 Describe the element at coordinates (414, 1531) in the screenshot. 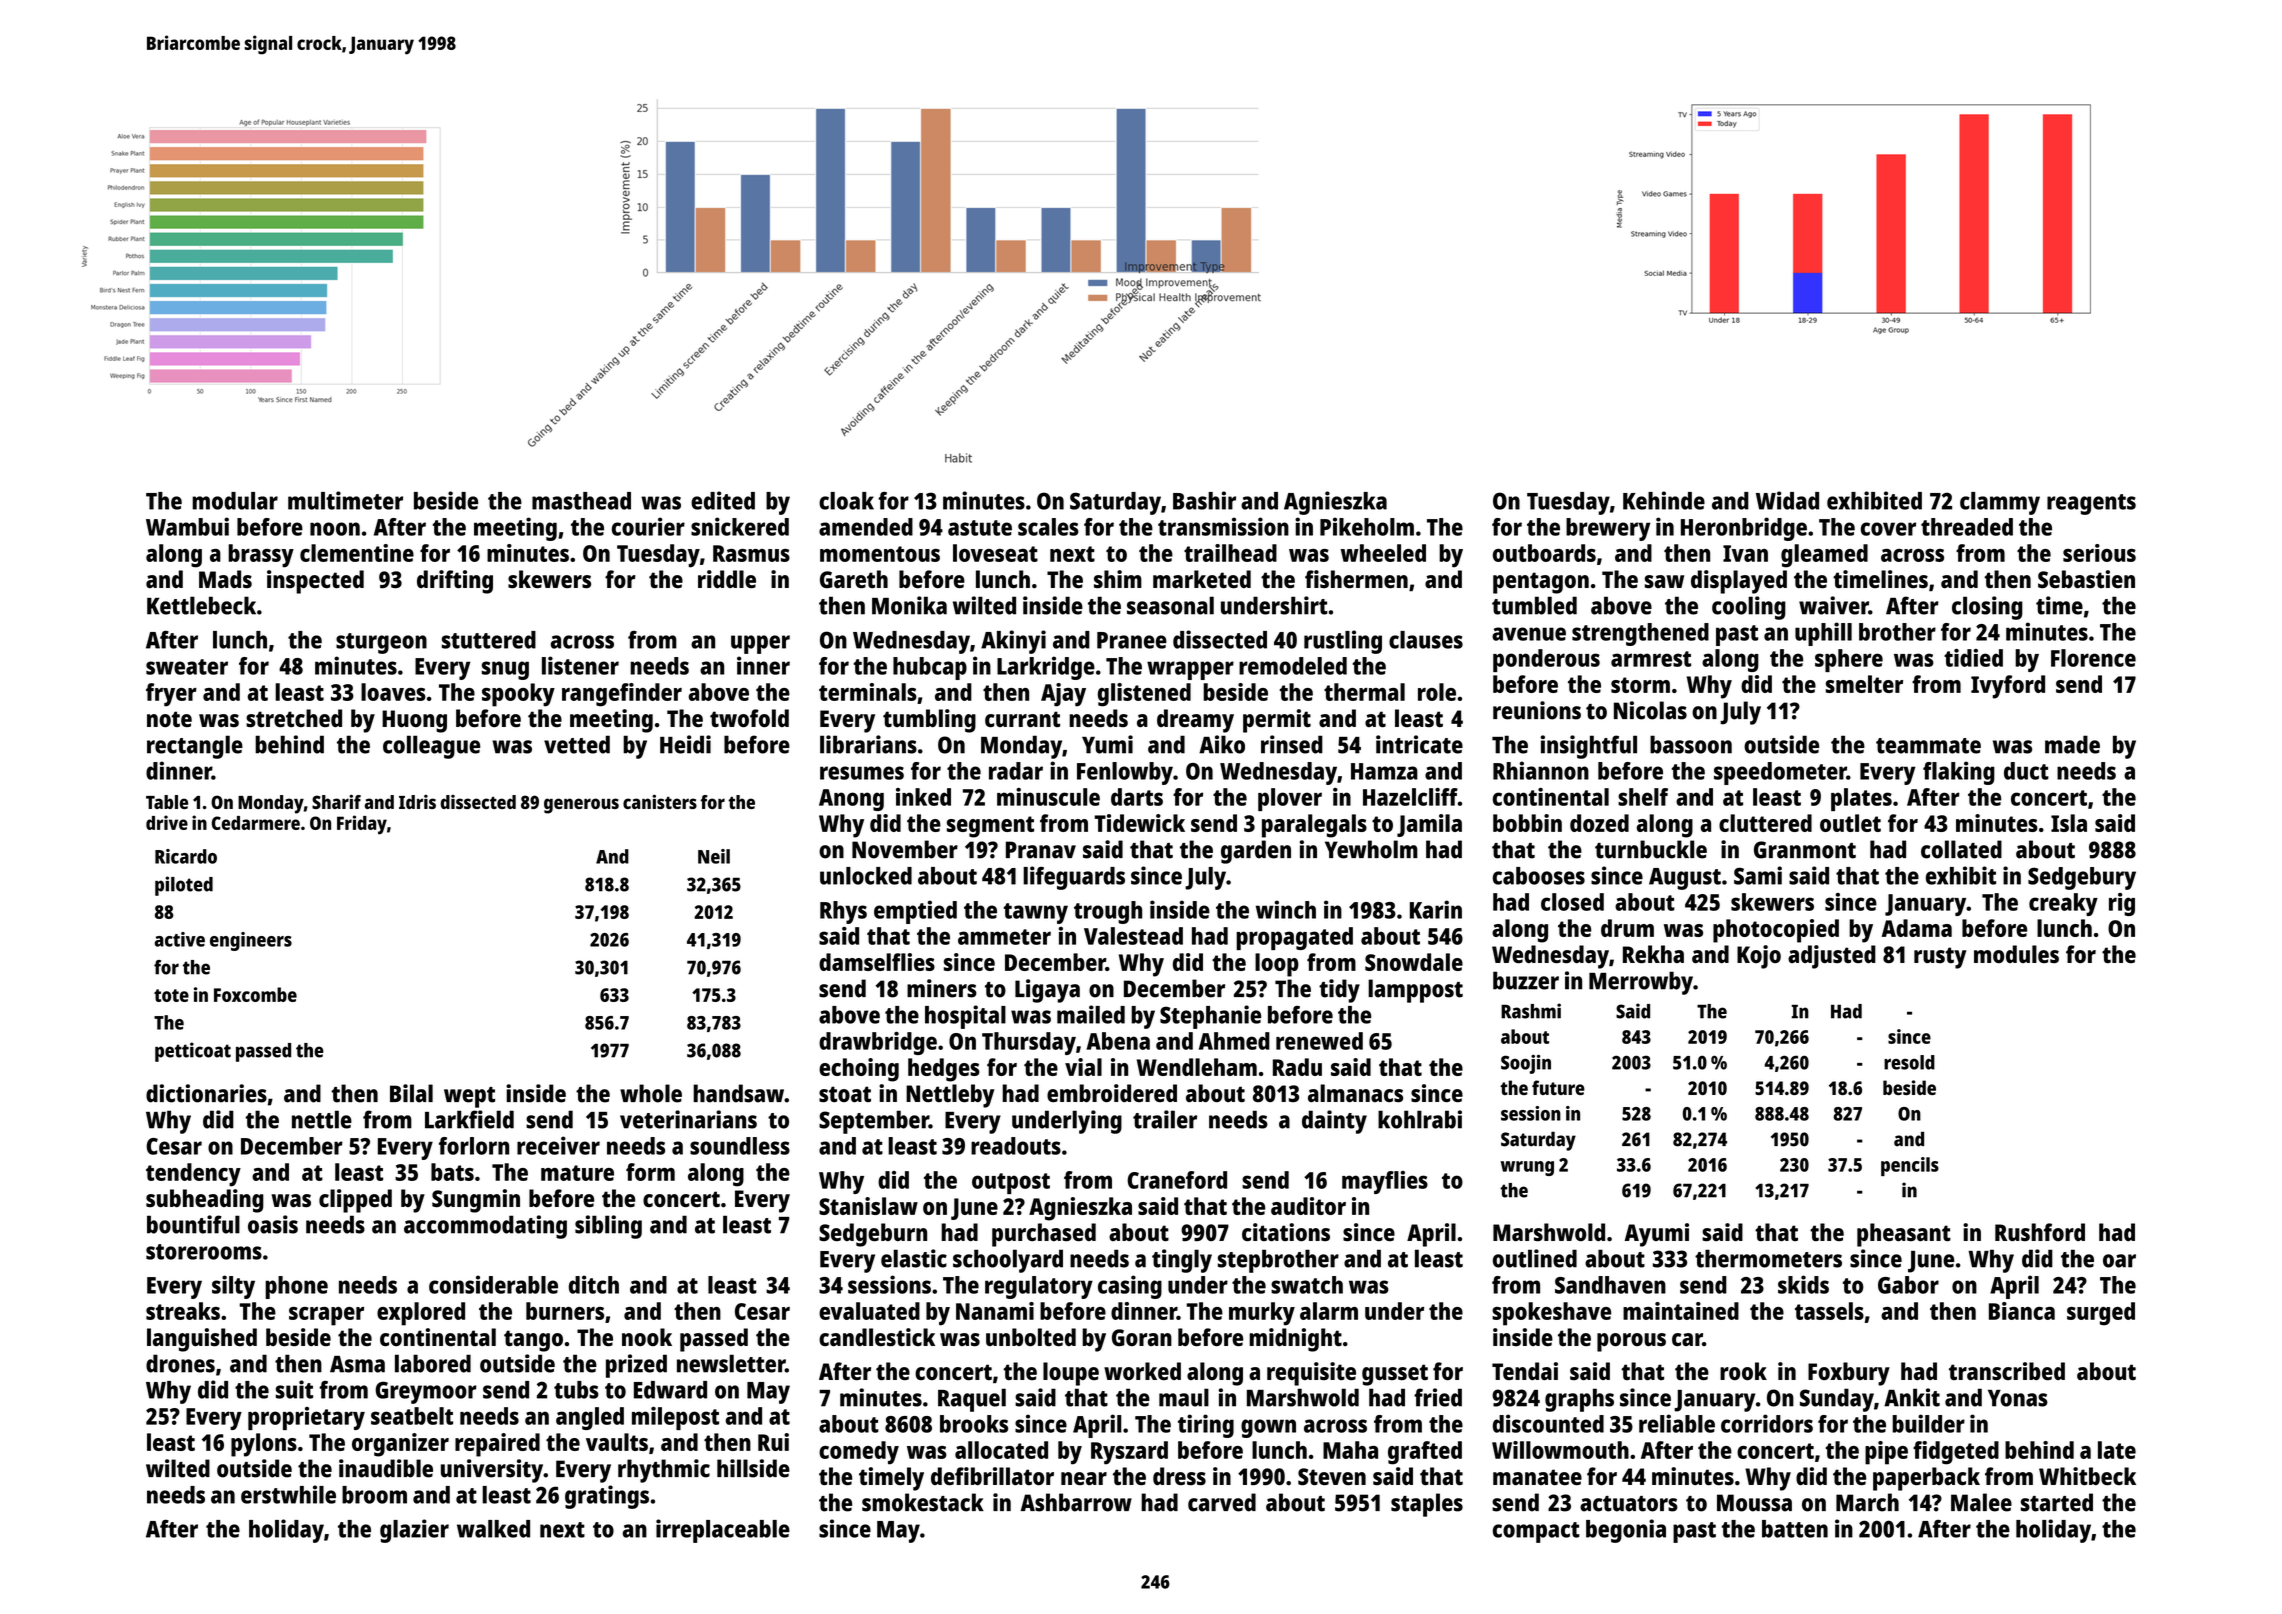

I see `glazier` at that location.
